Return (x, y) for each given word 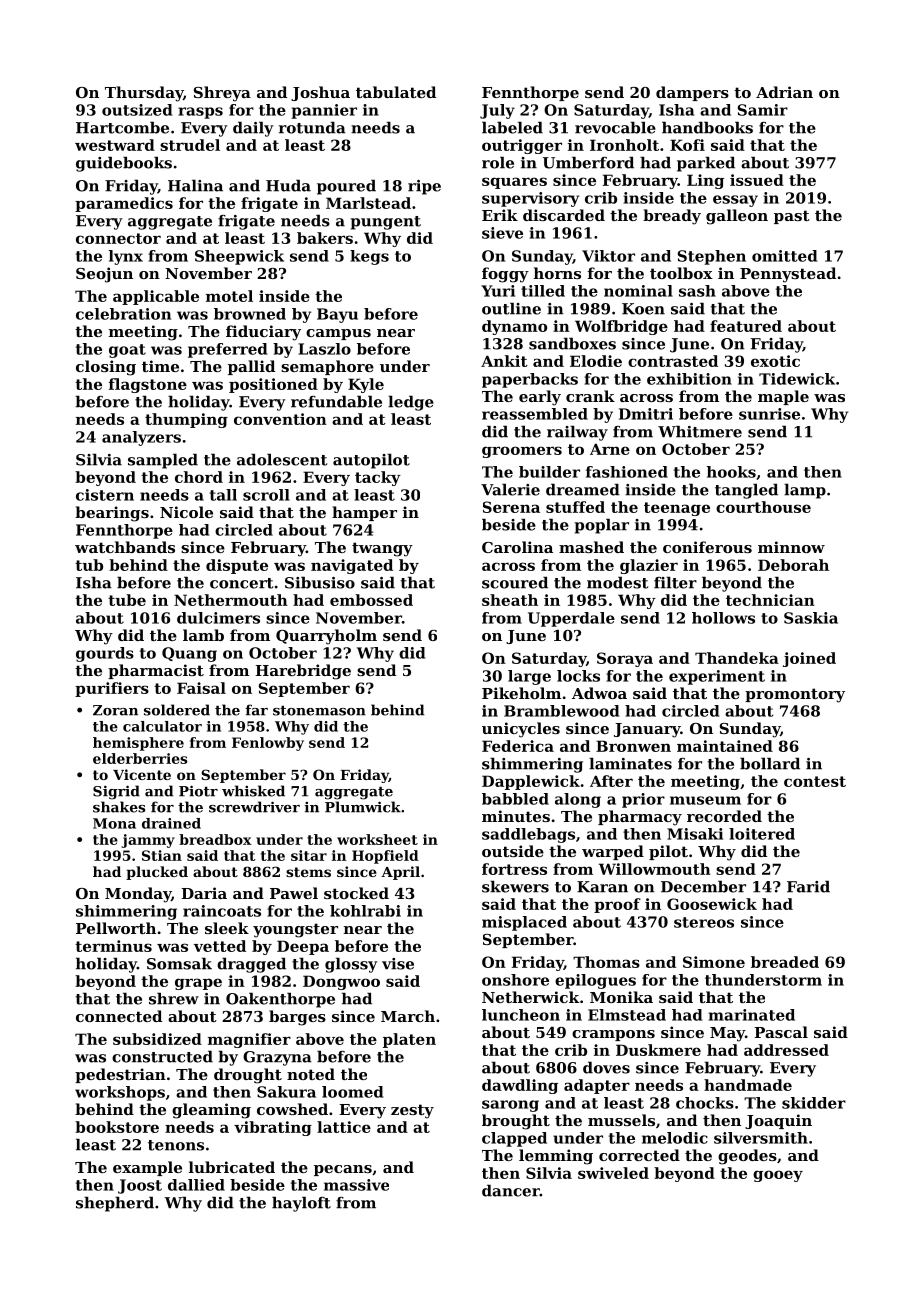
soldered (177, 710)
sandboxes (572, 343)
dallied (196, 1185)
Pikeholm (521, 693)
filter (675, 582)
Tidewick (797, 379)
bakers (325, 238)
